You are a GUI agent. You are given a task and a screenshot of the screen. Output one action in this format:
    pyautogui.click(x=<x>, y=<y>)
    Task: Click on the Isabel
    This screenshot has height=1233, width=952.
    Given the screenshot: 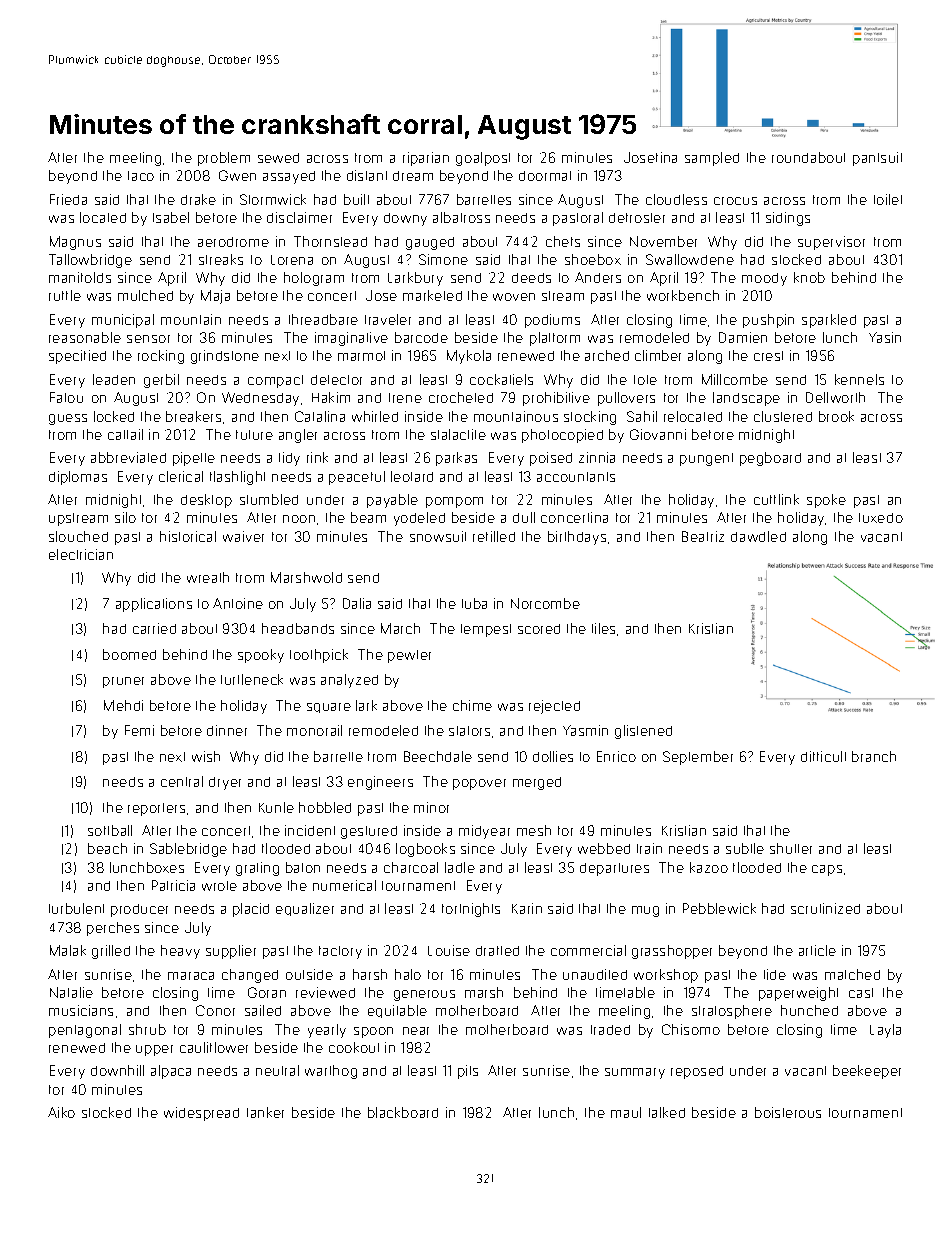 What is the action you would take?
    pyautogui.click(x=171, y=217)
